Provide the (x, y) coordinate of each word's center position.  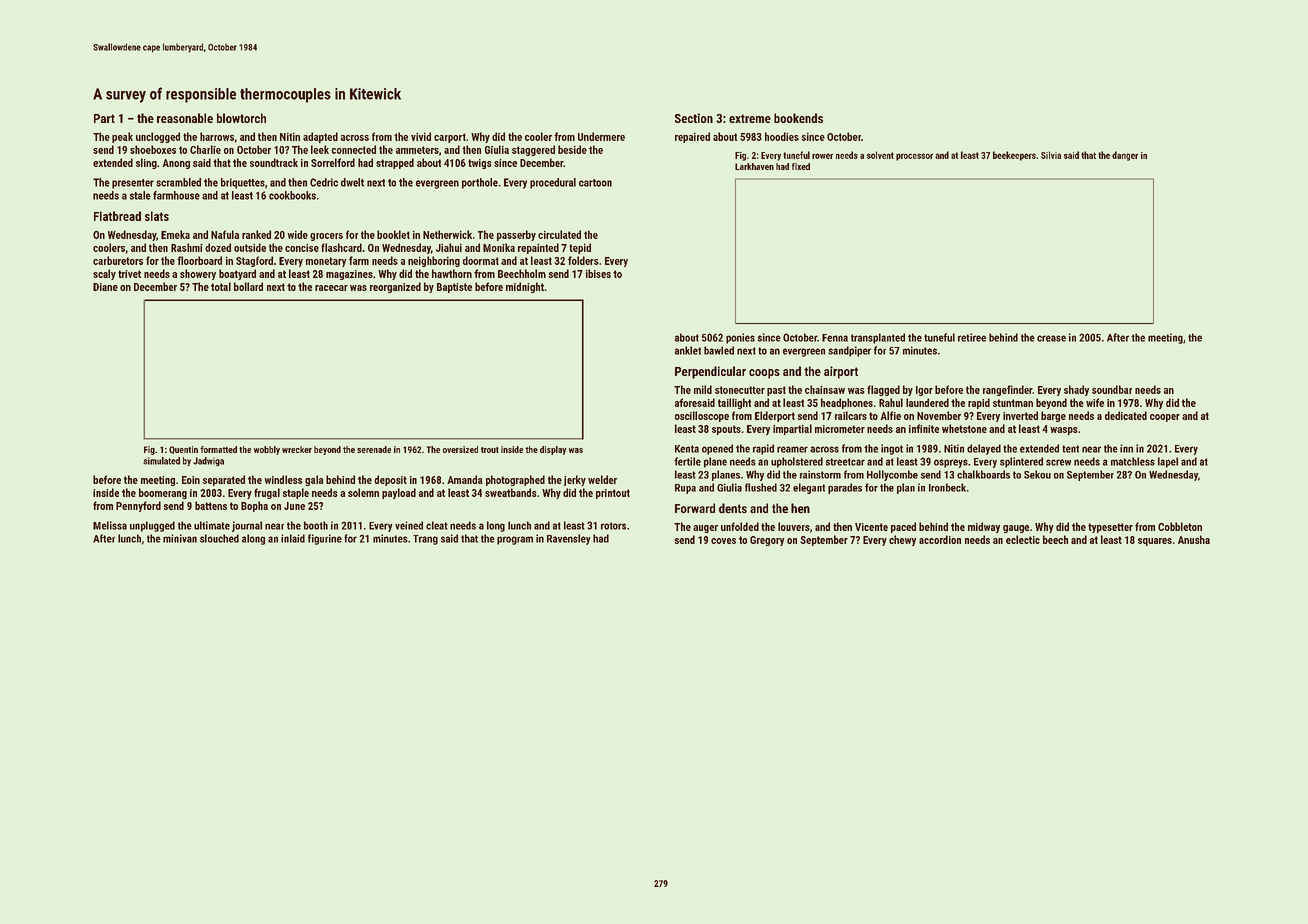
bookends (798, 118)
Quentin (183, 450)
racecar (331, 288)
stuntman (1013, 403)
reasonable (185, 118)
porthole (480, 183)
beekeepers (1014, 156)
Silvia (1051, 155)
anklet (688, 350)
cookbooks (292, 195)
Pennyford (138, 506)
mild (703, 389)
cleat (437, 525)
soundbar (1112, 389)
